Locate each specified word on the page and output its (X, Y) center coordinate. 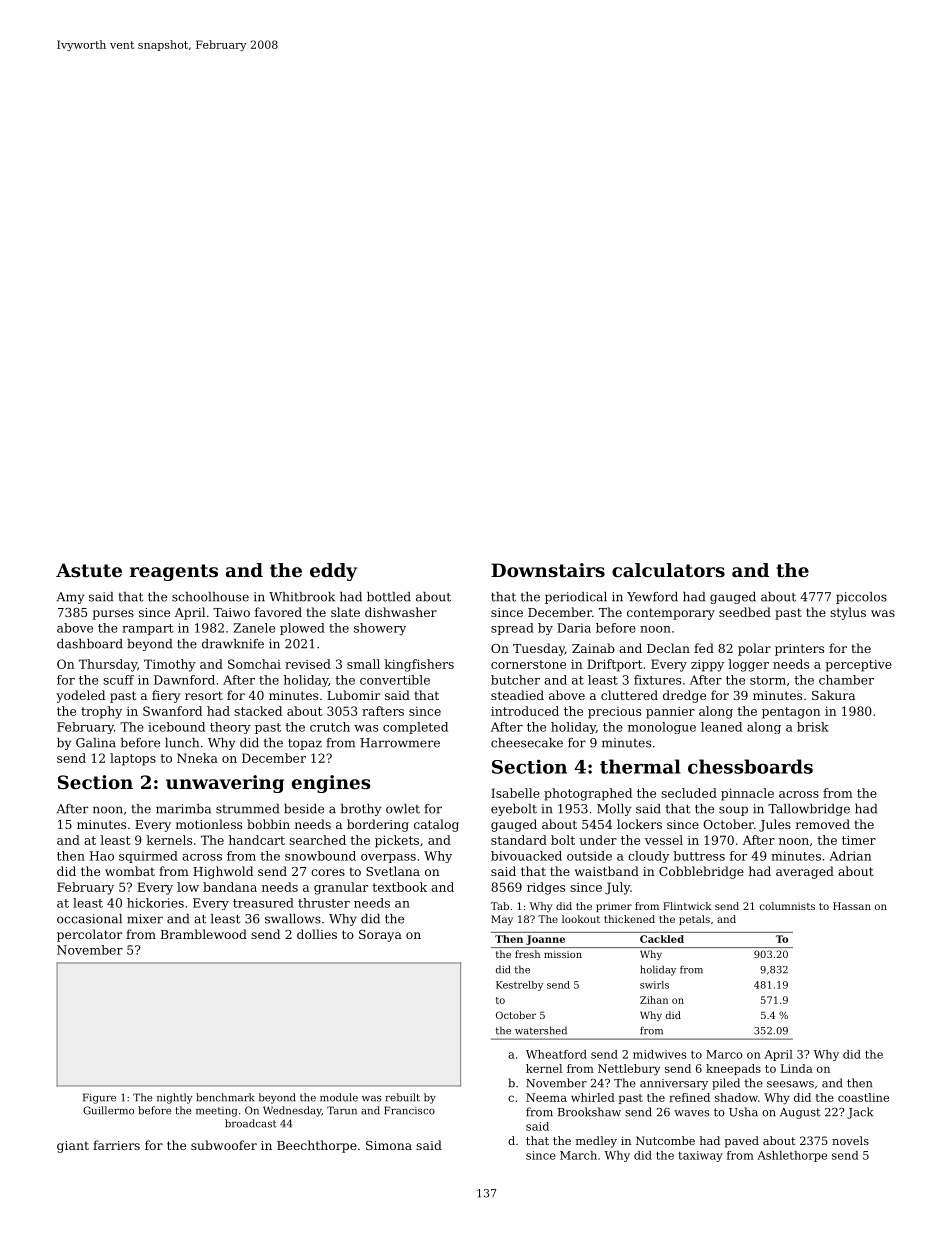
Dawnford (184, 680)
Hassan (852, 906)
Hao (102, 856)
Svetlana (393, 871)
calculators (668, 570)
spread (512, 629)
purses (113, 615)
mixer (145, 919)
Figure (99, 1098)
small (363, 664)
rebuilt (402, 1097)
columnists (787, 906)
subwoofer (224, 1145)
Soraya (380, 936)
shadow (736, 1097)
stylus (848, 613)
